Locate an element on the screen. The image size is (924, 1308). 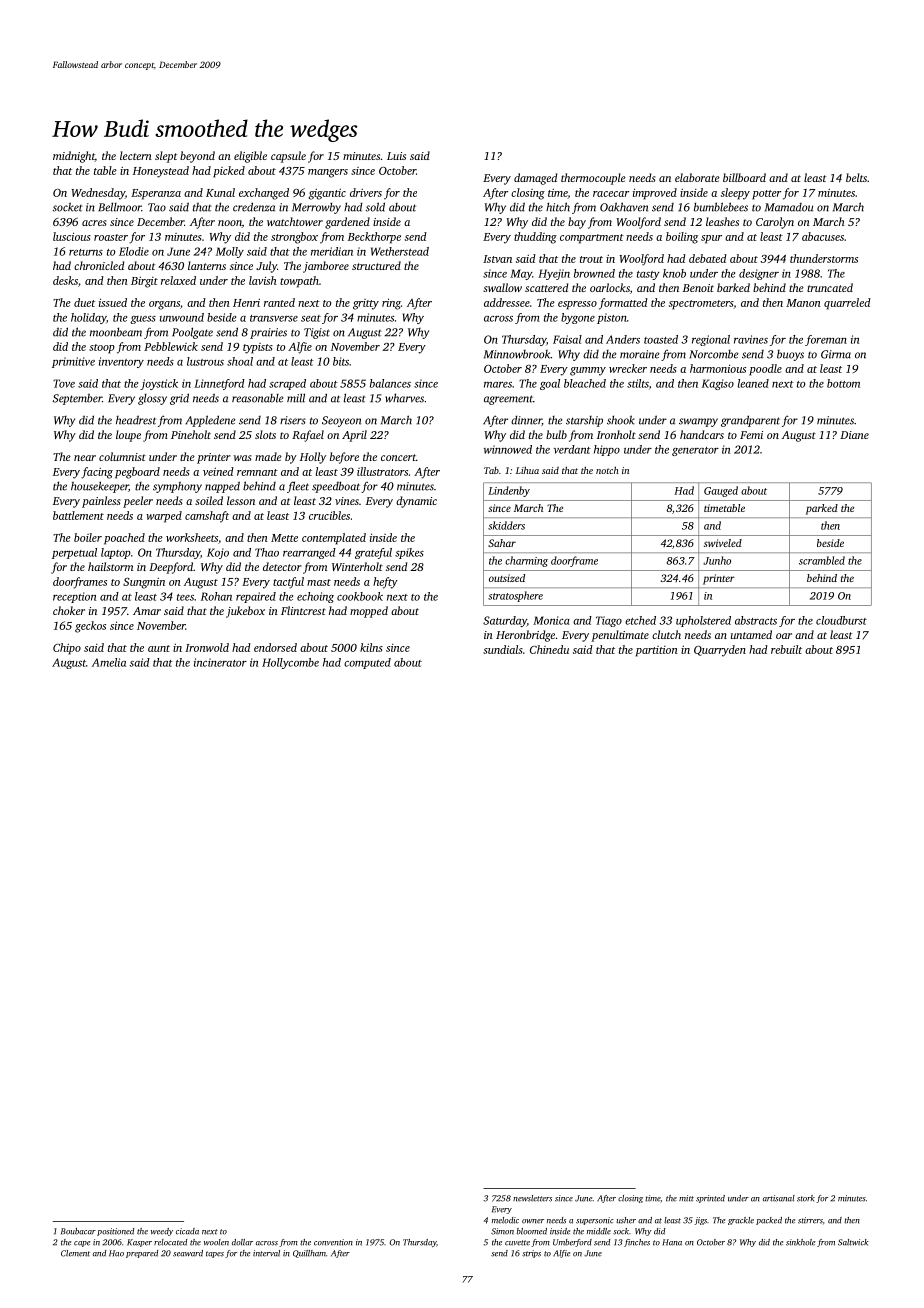
computed is located at coordinates (367, 663).
